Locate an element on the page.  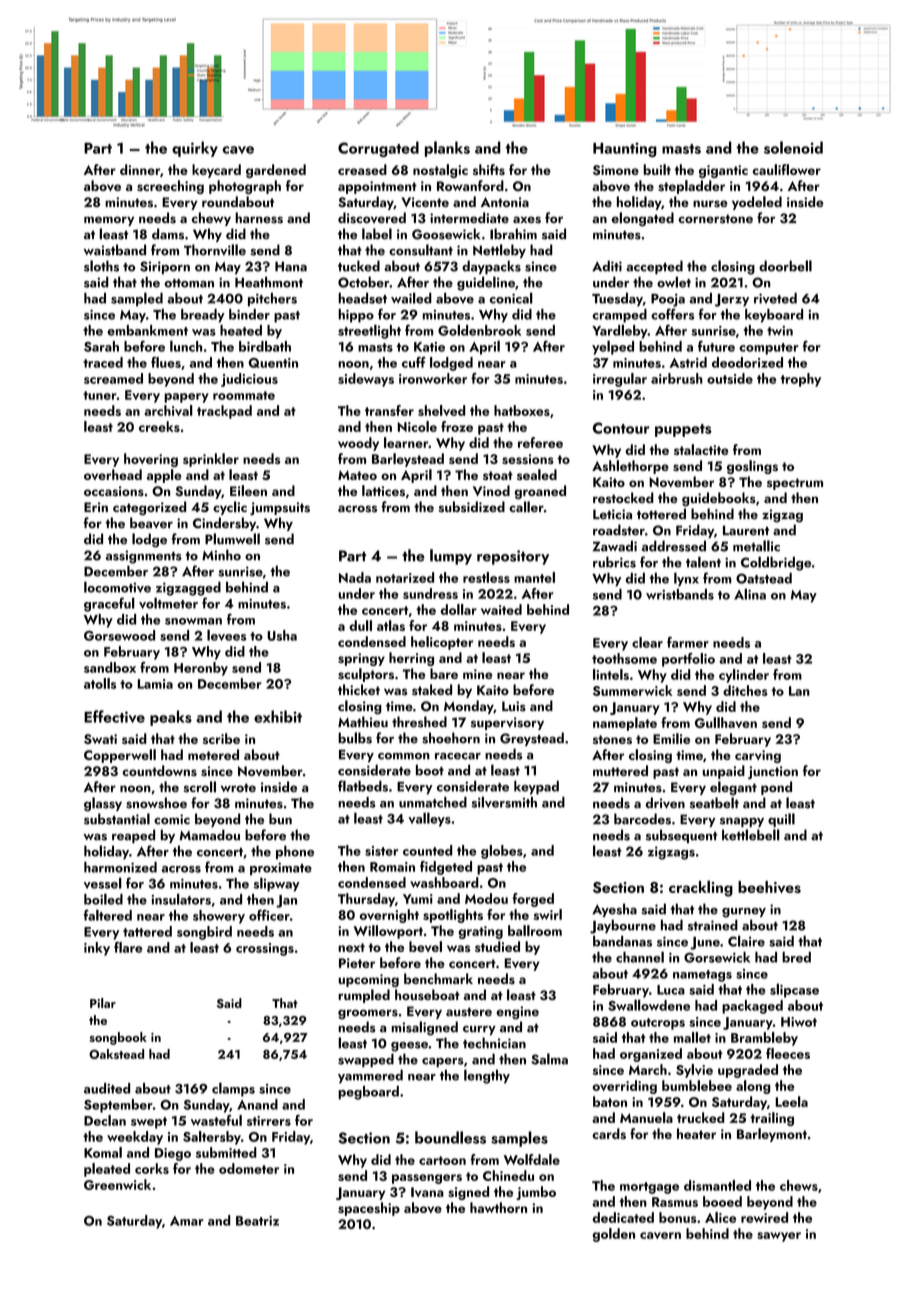
keypad is located at coordinates (536, 788).
